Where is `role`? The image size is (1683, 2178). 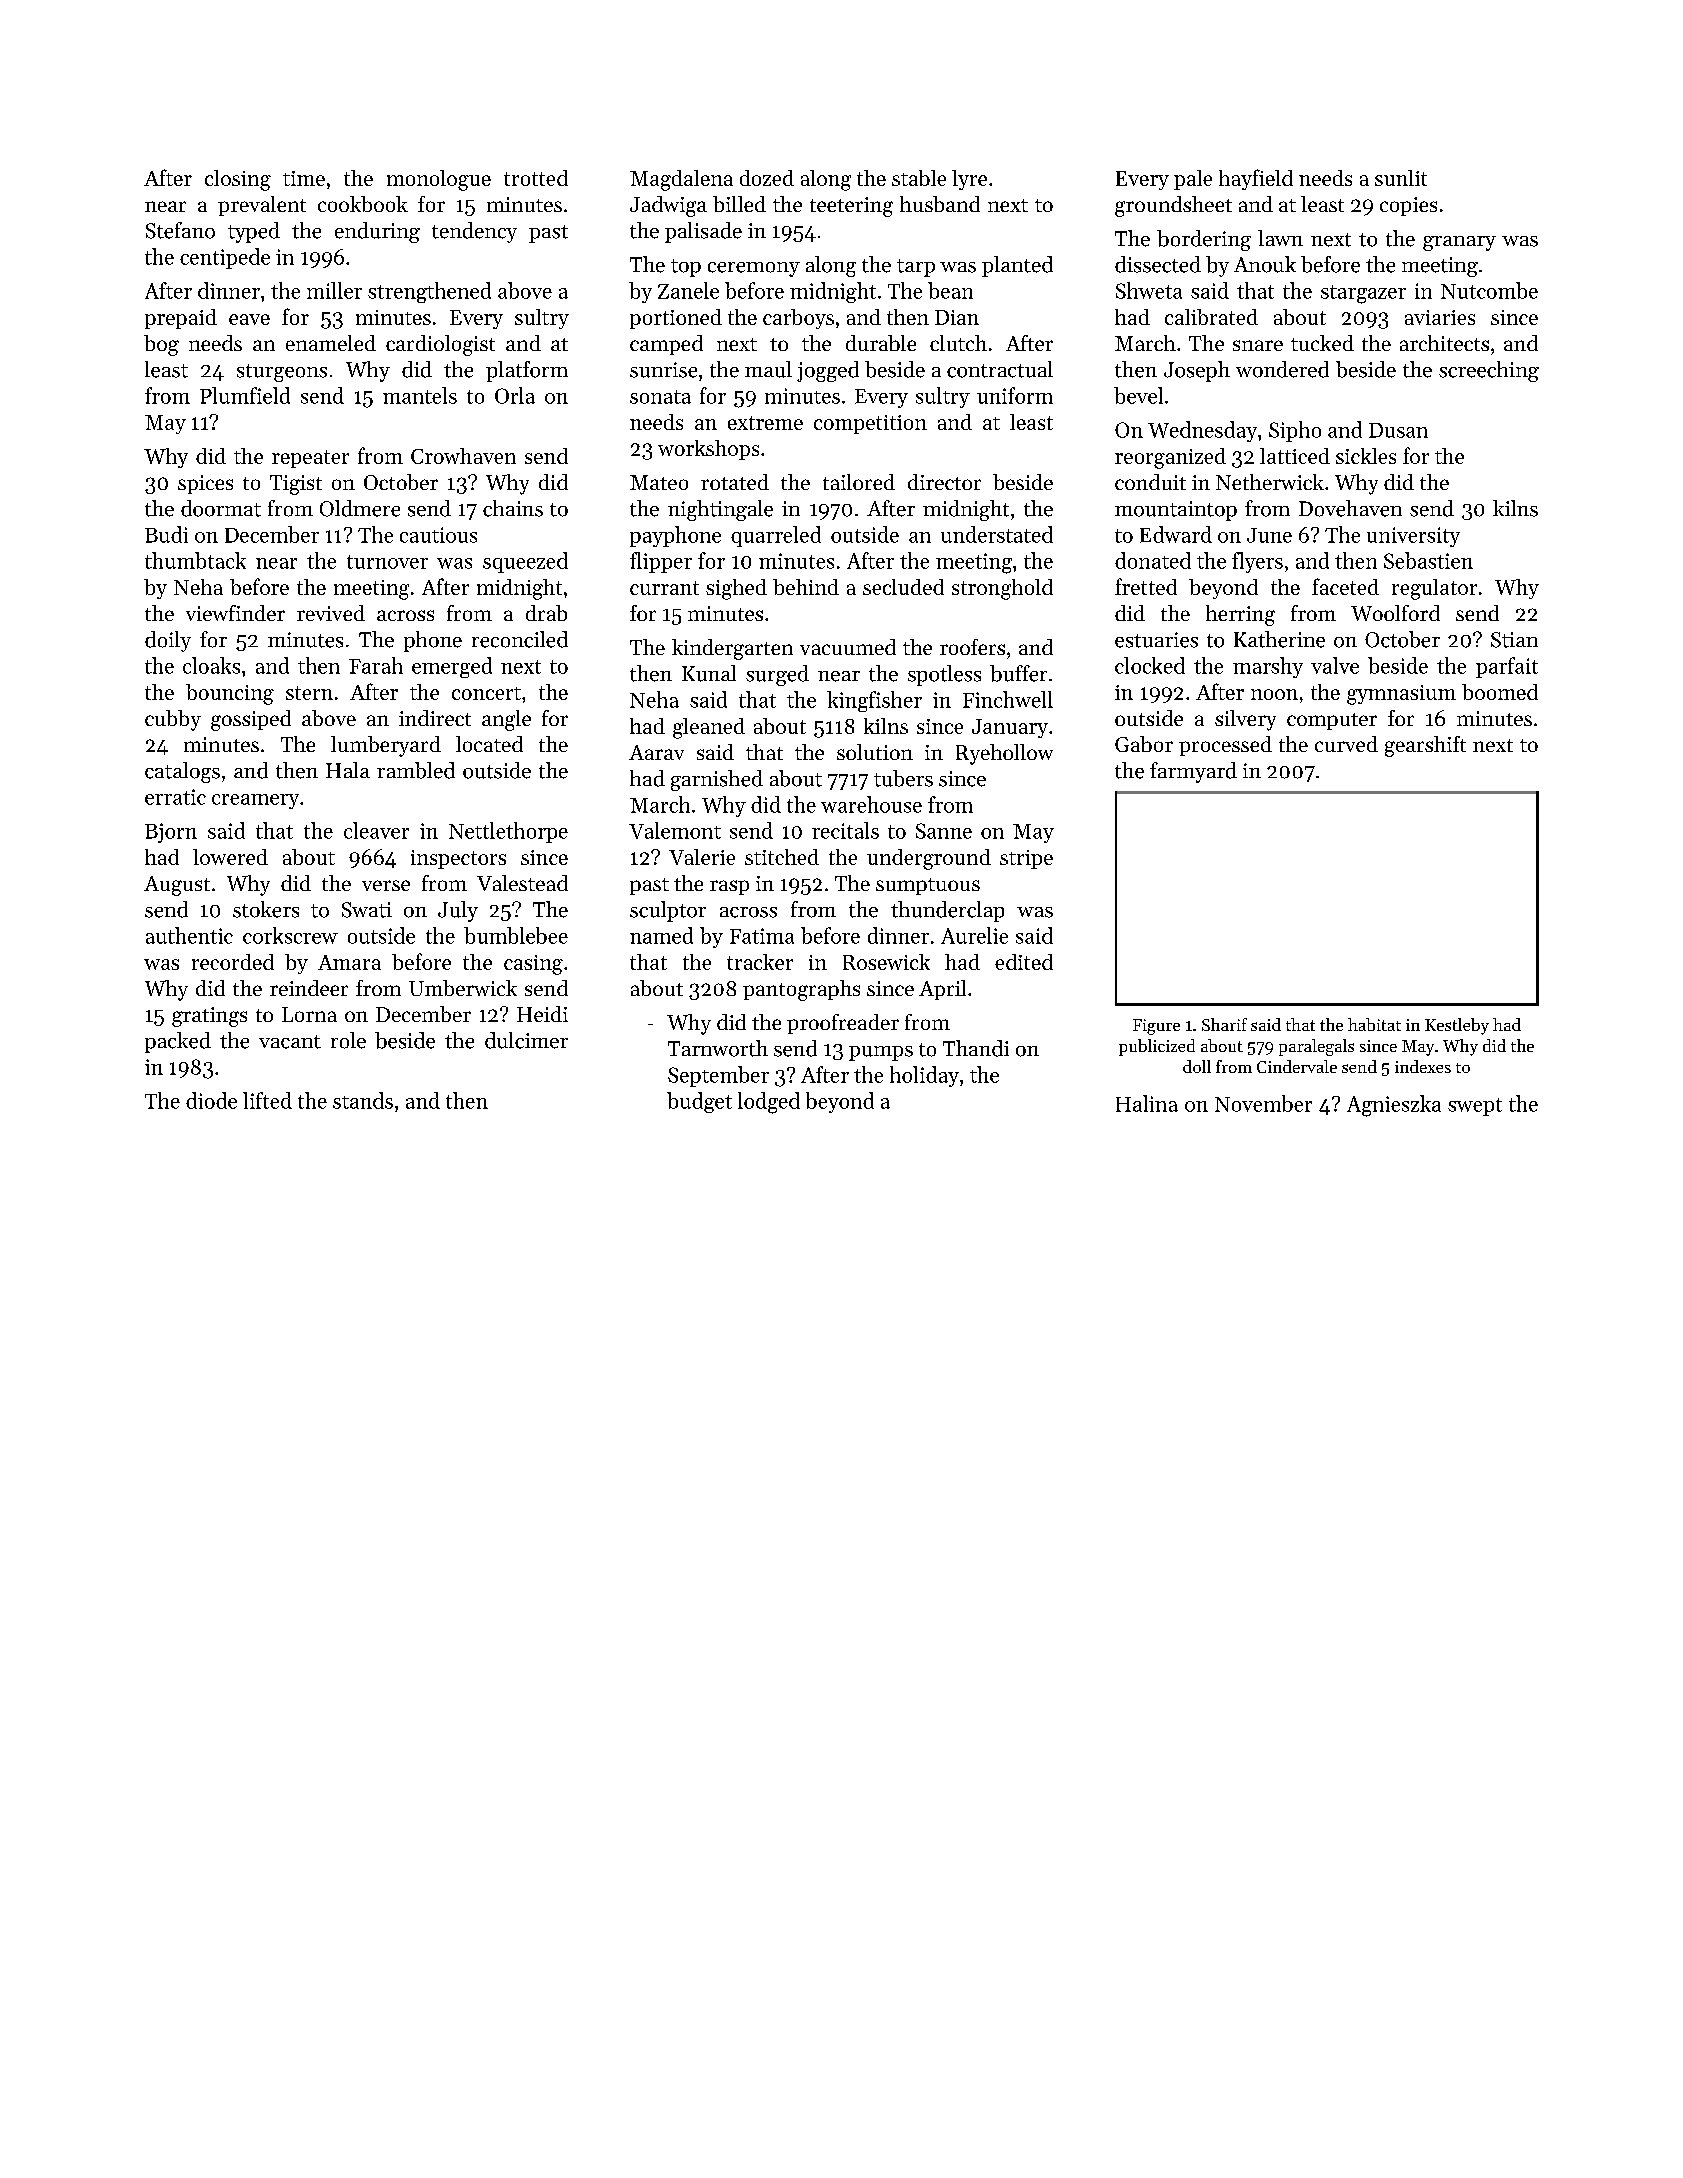 role is located at coordinates (348, 1040).
